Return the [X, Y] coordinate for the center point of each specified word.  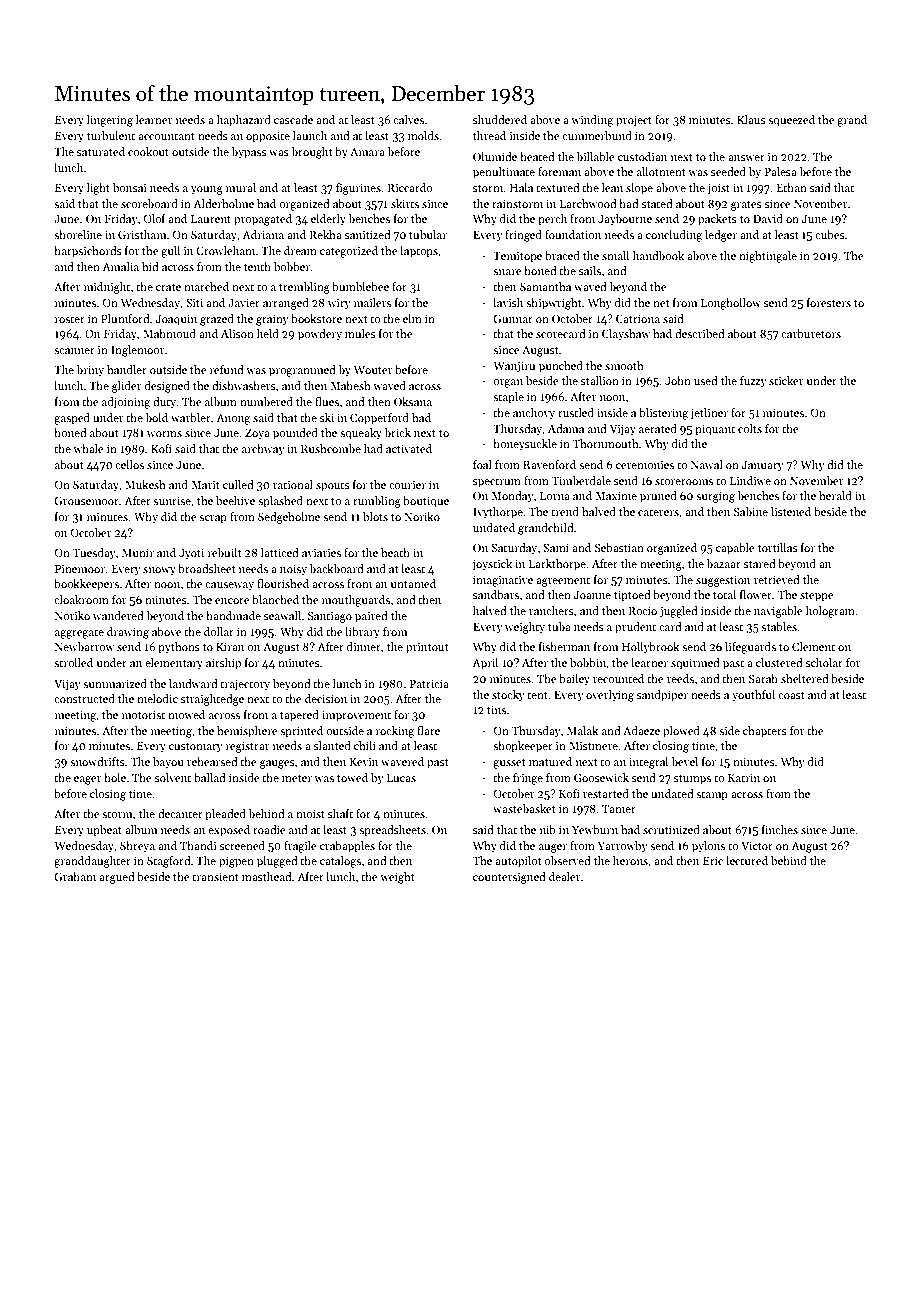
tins [496, 710]
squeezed [791, 121]
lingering [110, 121]
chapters [765, 732]
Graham [75, 876]
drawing [128, 633]
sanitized [368, 234]
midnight [107, 288]
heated [537, 156]
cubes [830, 234]
